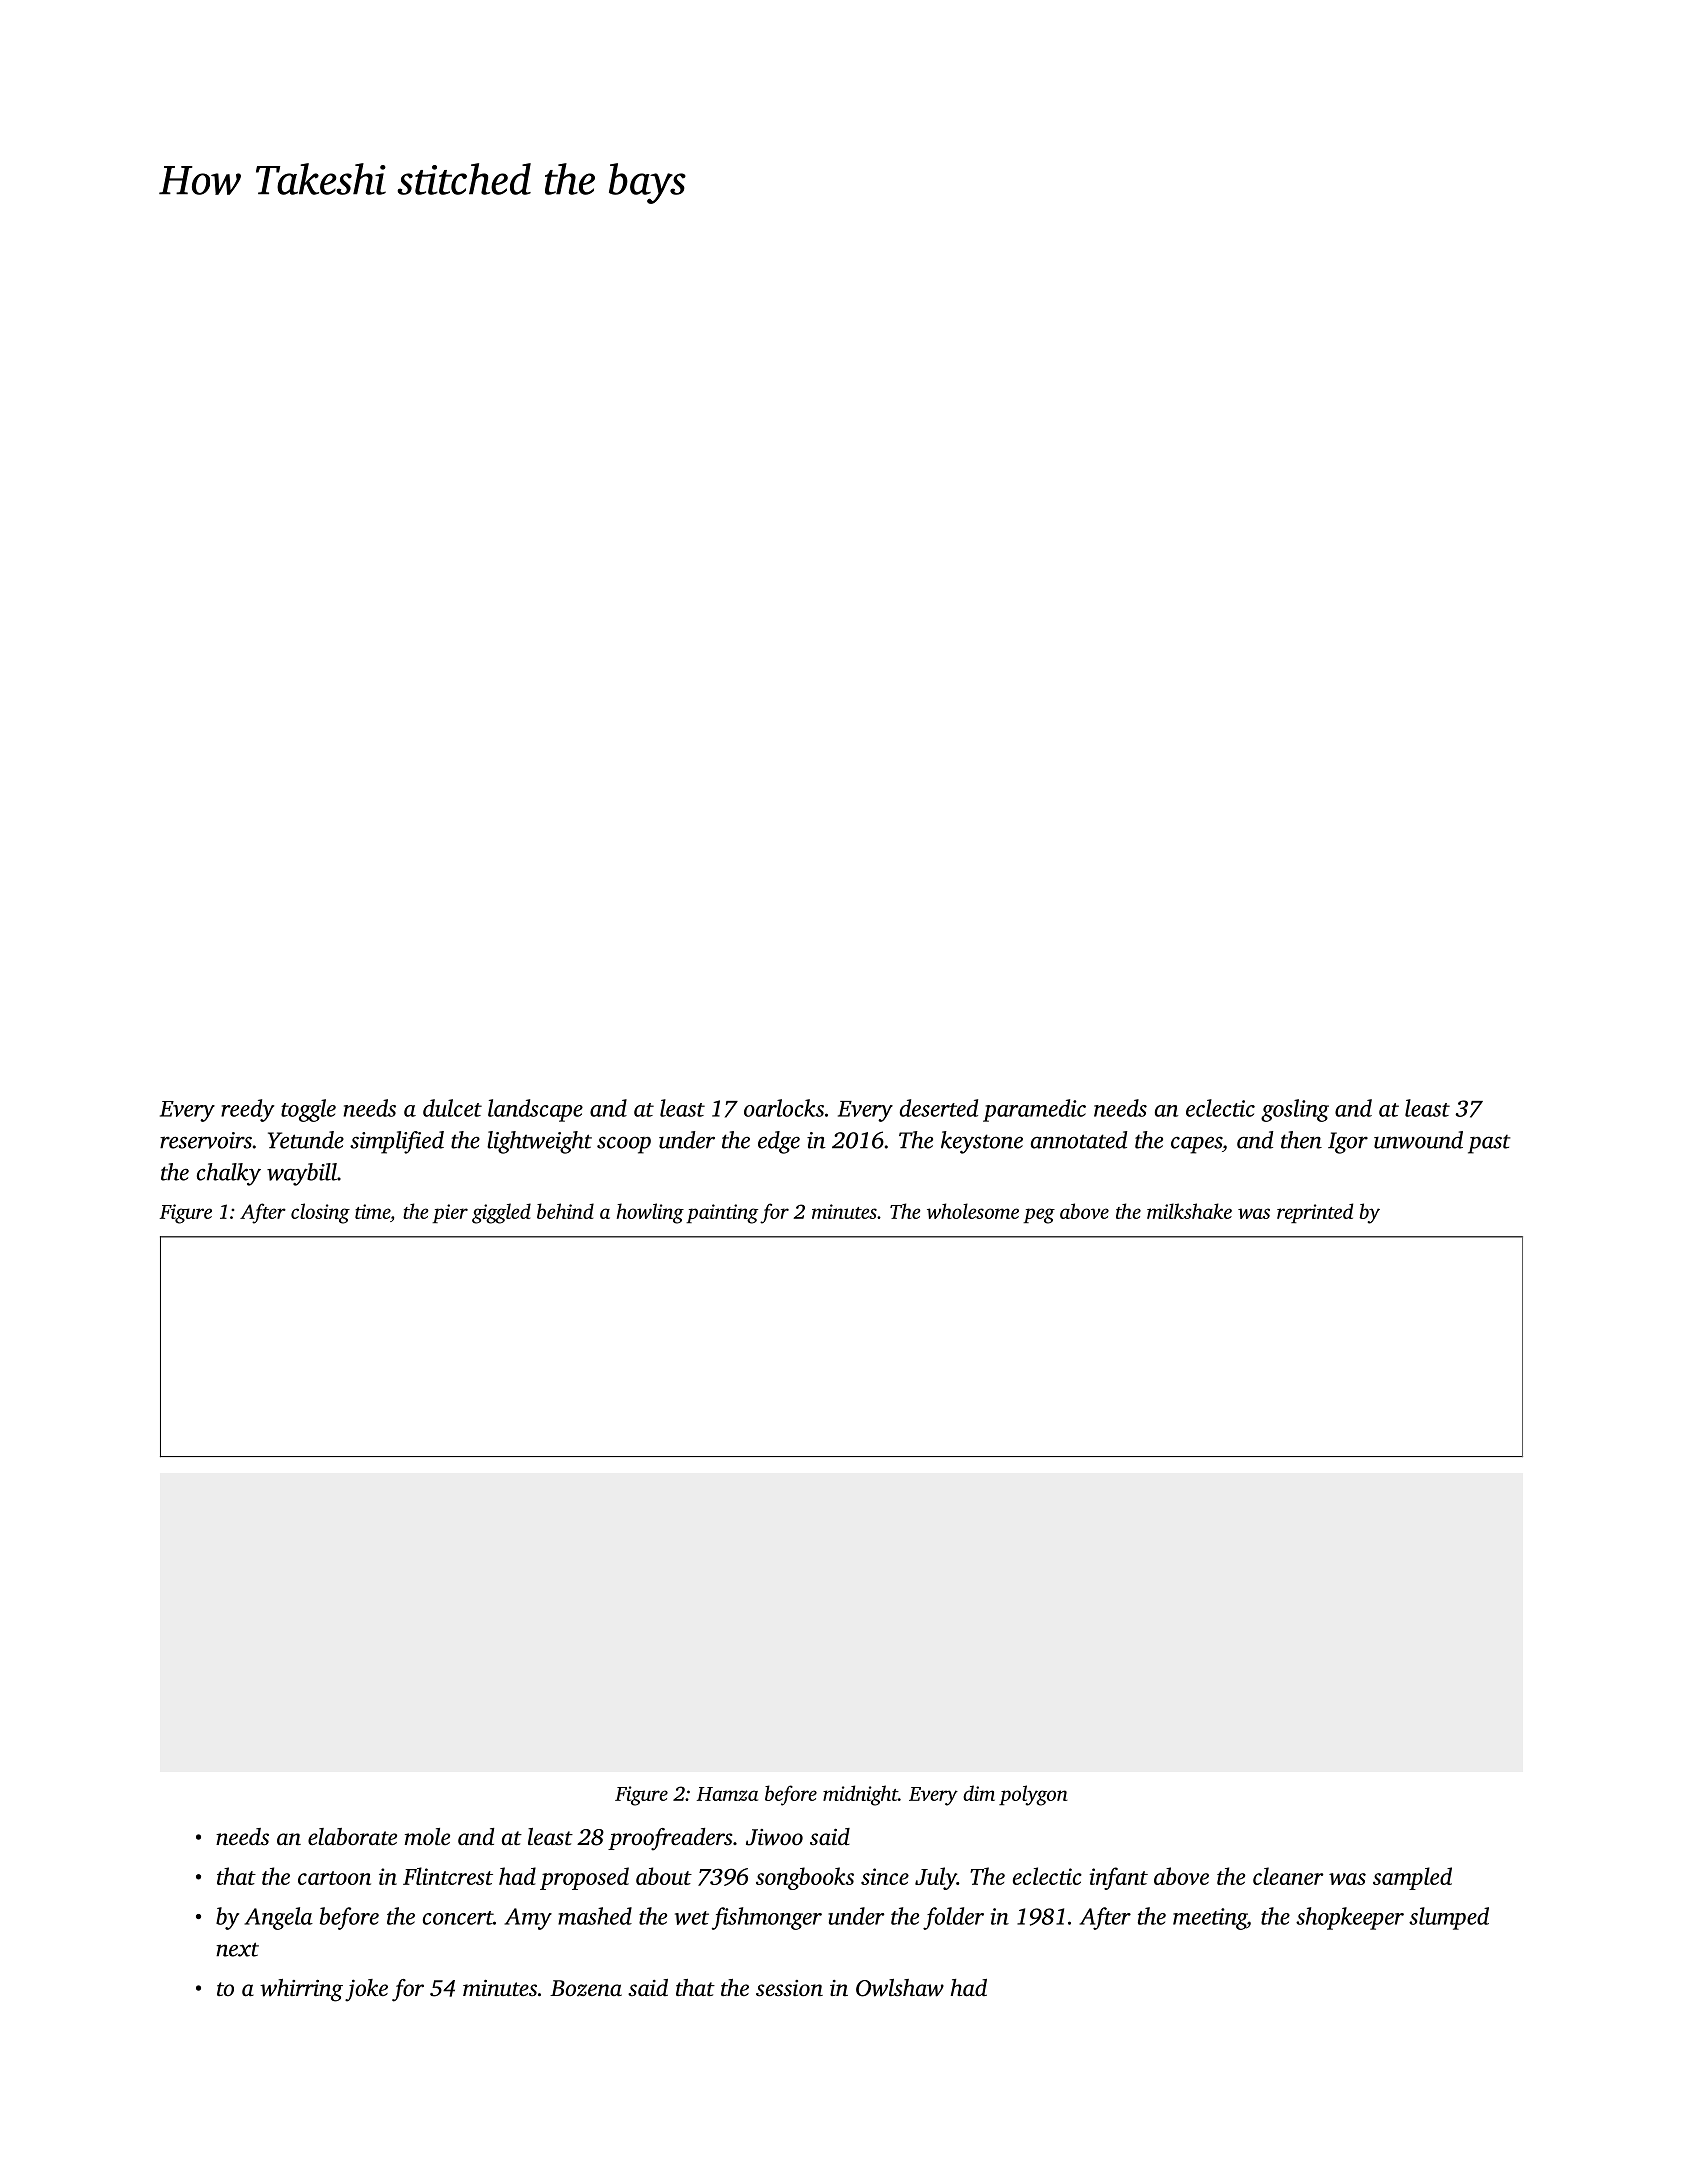  I want to click on closing, so click(320, 1213).
